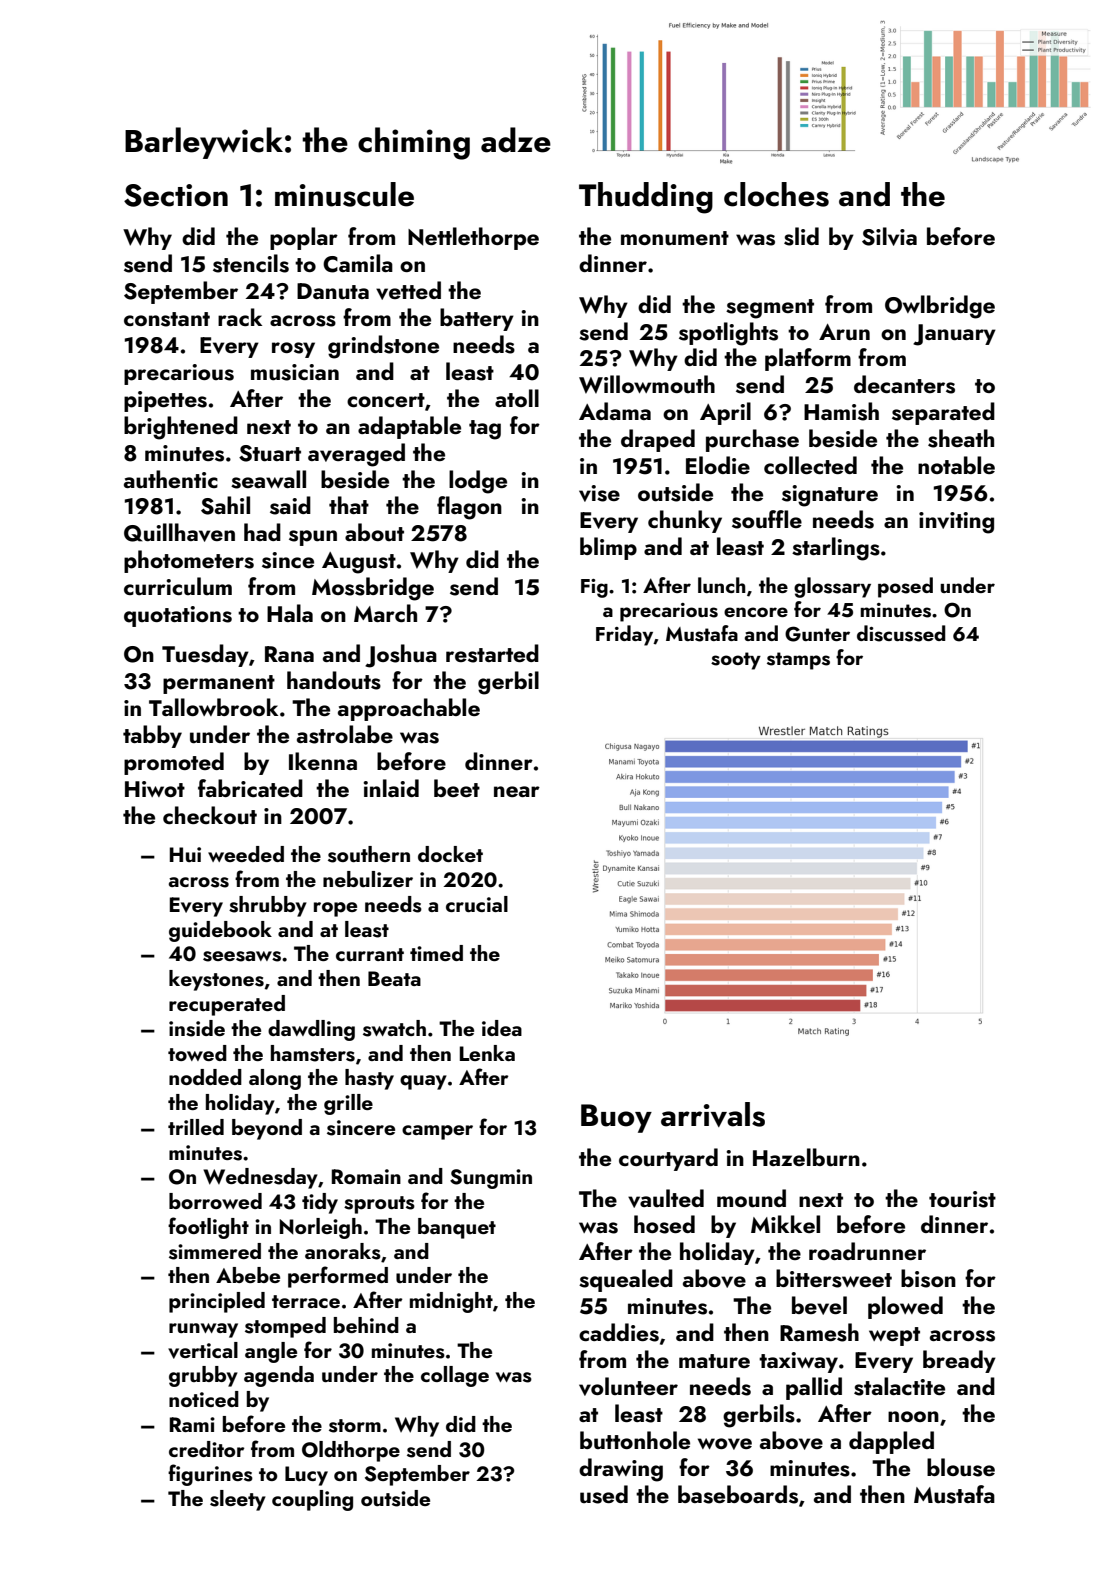 The image size is (1119, 1589). What do you see at coordinates (889, 236) in the screenshot?
I see `Silvia` at bounding box center [889, 236].
